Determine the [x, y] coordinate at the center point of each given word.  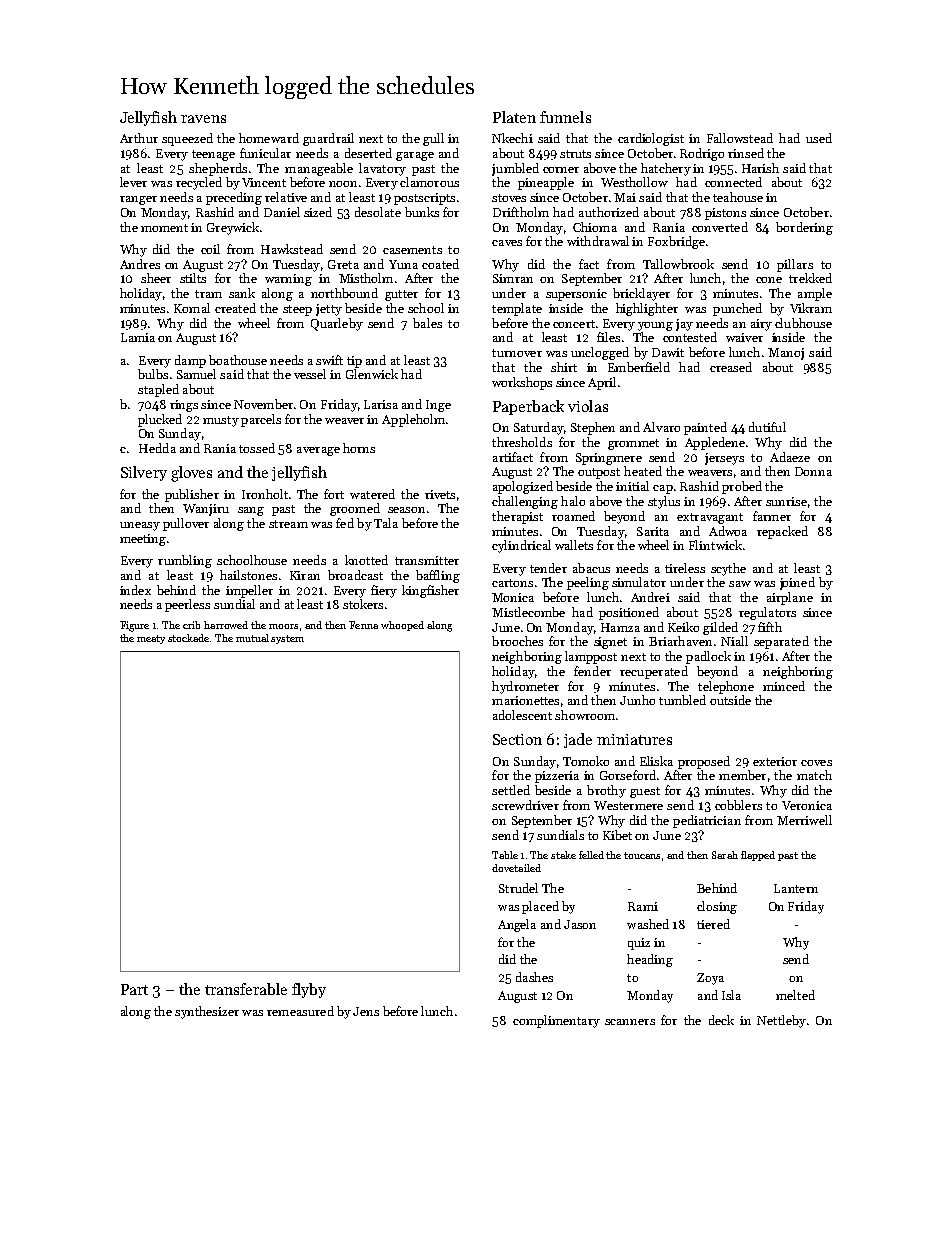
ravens [203, 119]
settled [511, 790]
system [287, 639]
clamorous [429, 182]
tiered [713, 924]
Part [134, 989]
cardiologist [651, 139]
